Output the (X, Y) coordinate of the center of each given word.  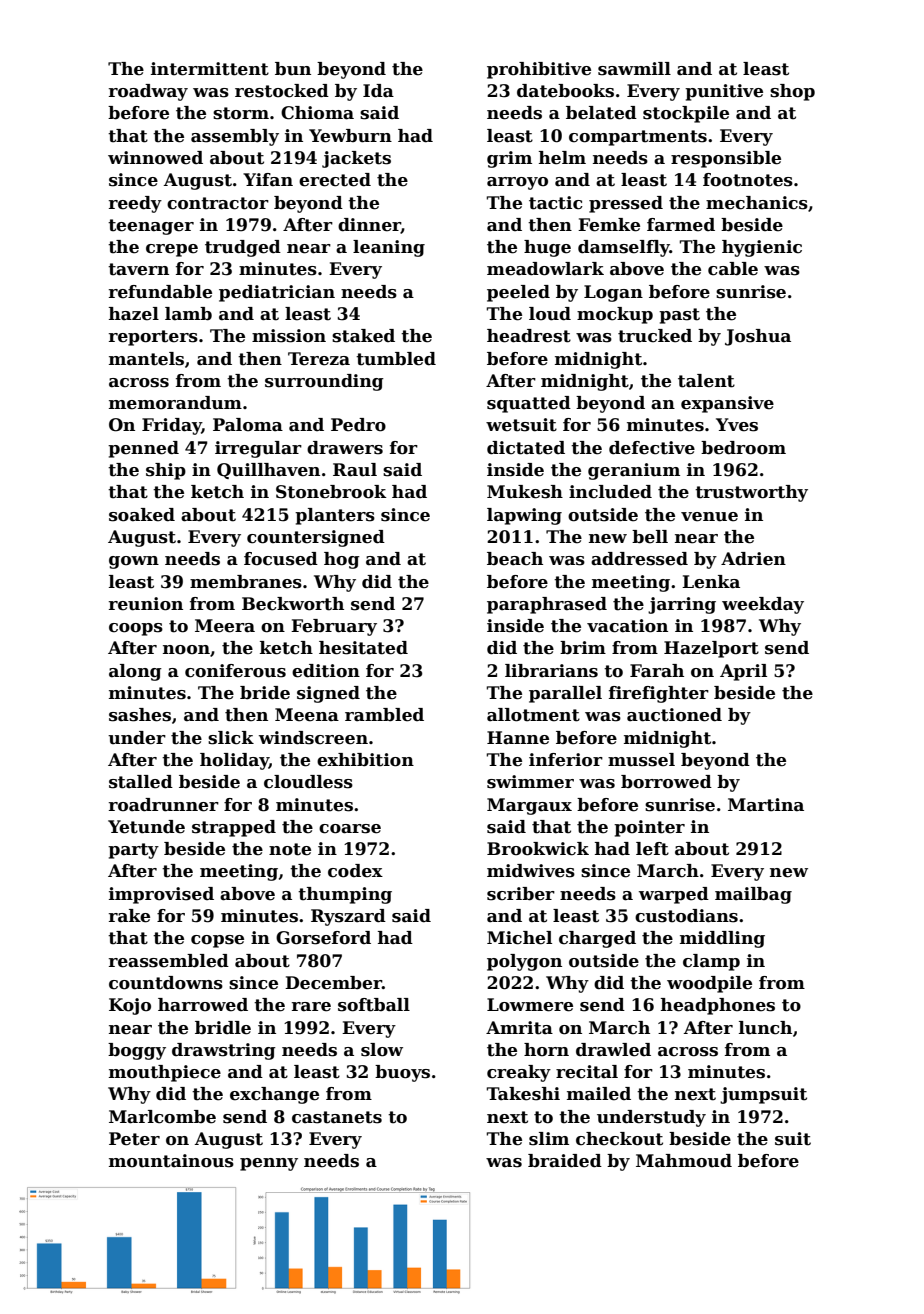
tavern (138, 269)
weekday (763, 605)
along (135, 672)
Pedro (358, 425)
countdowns (166, 983)
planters (335, 516)
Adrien (753, 559)
